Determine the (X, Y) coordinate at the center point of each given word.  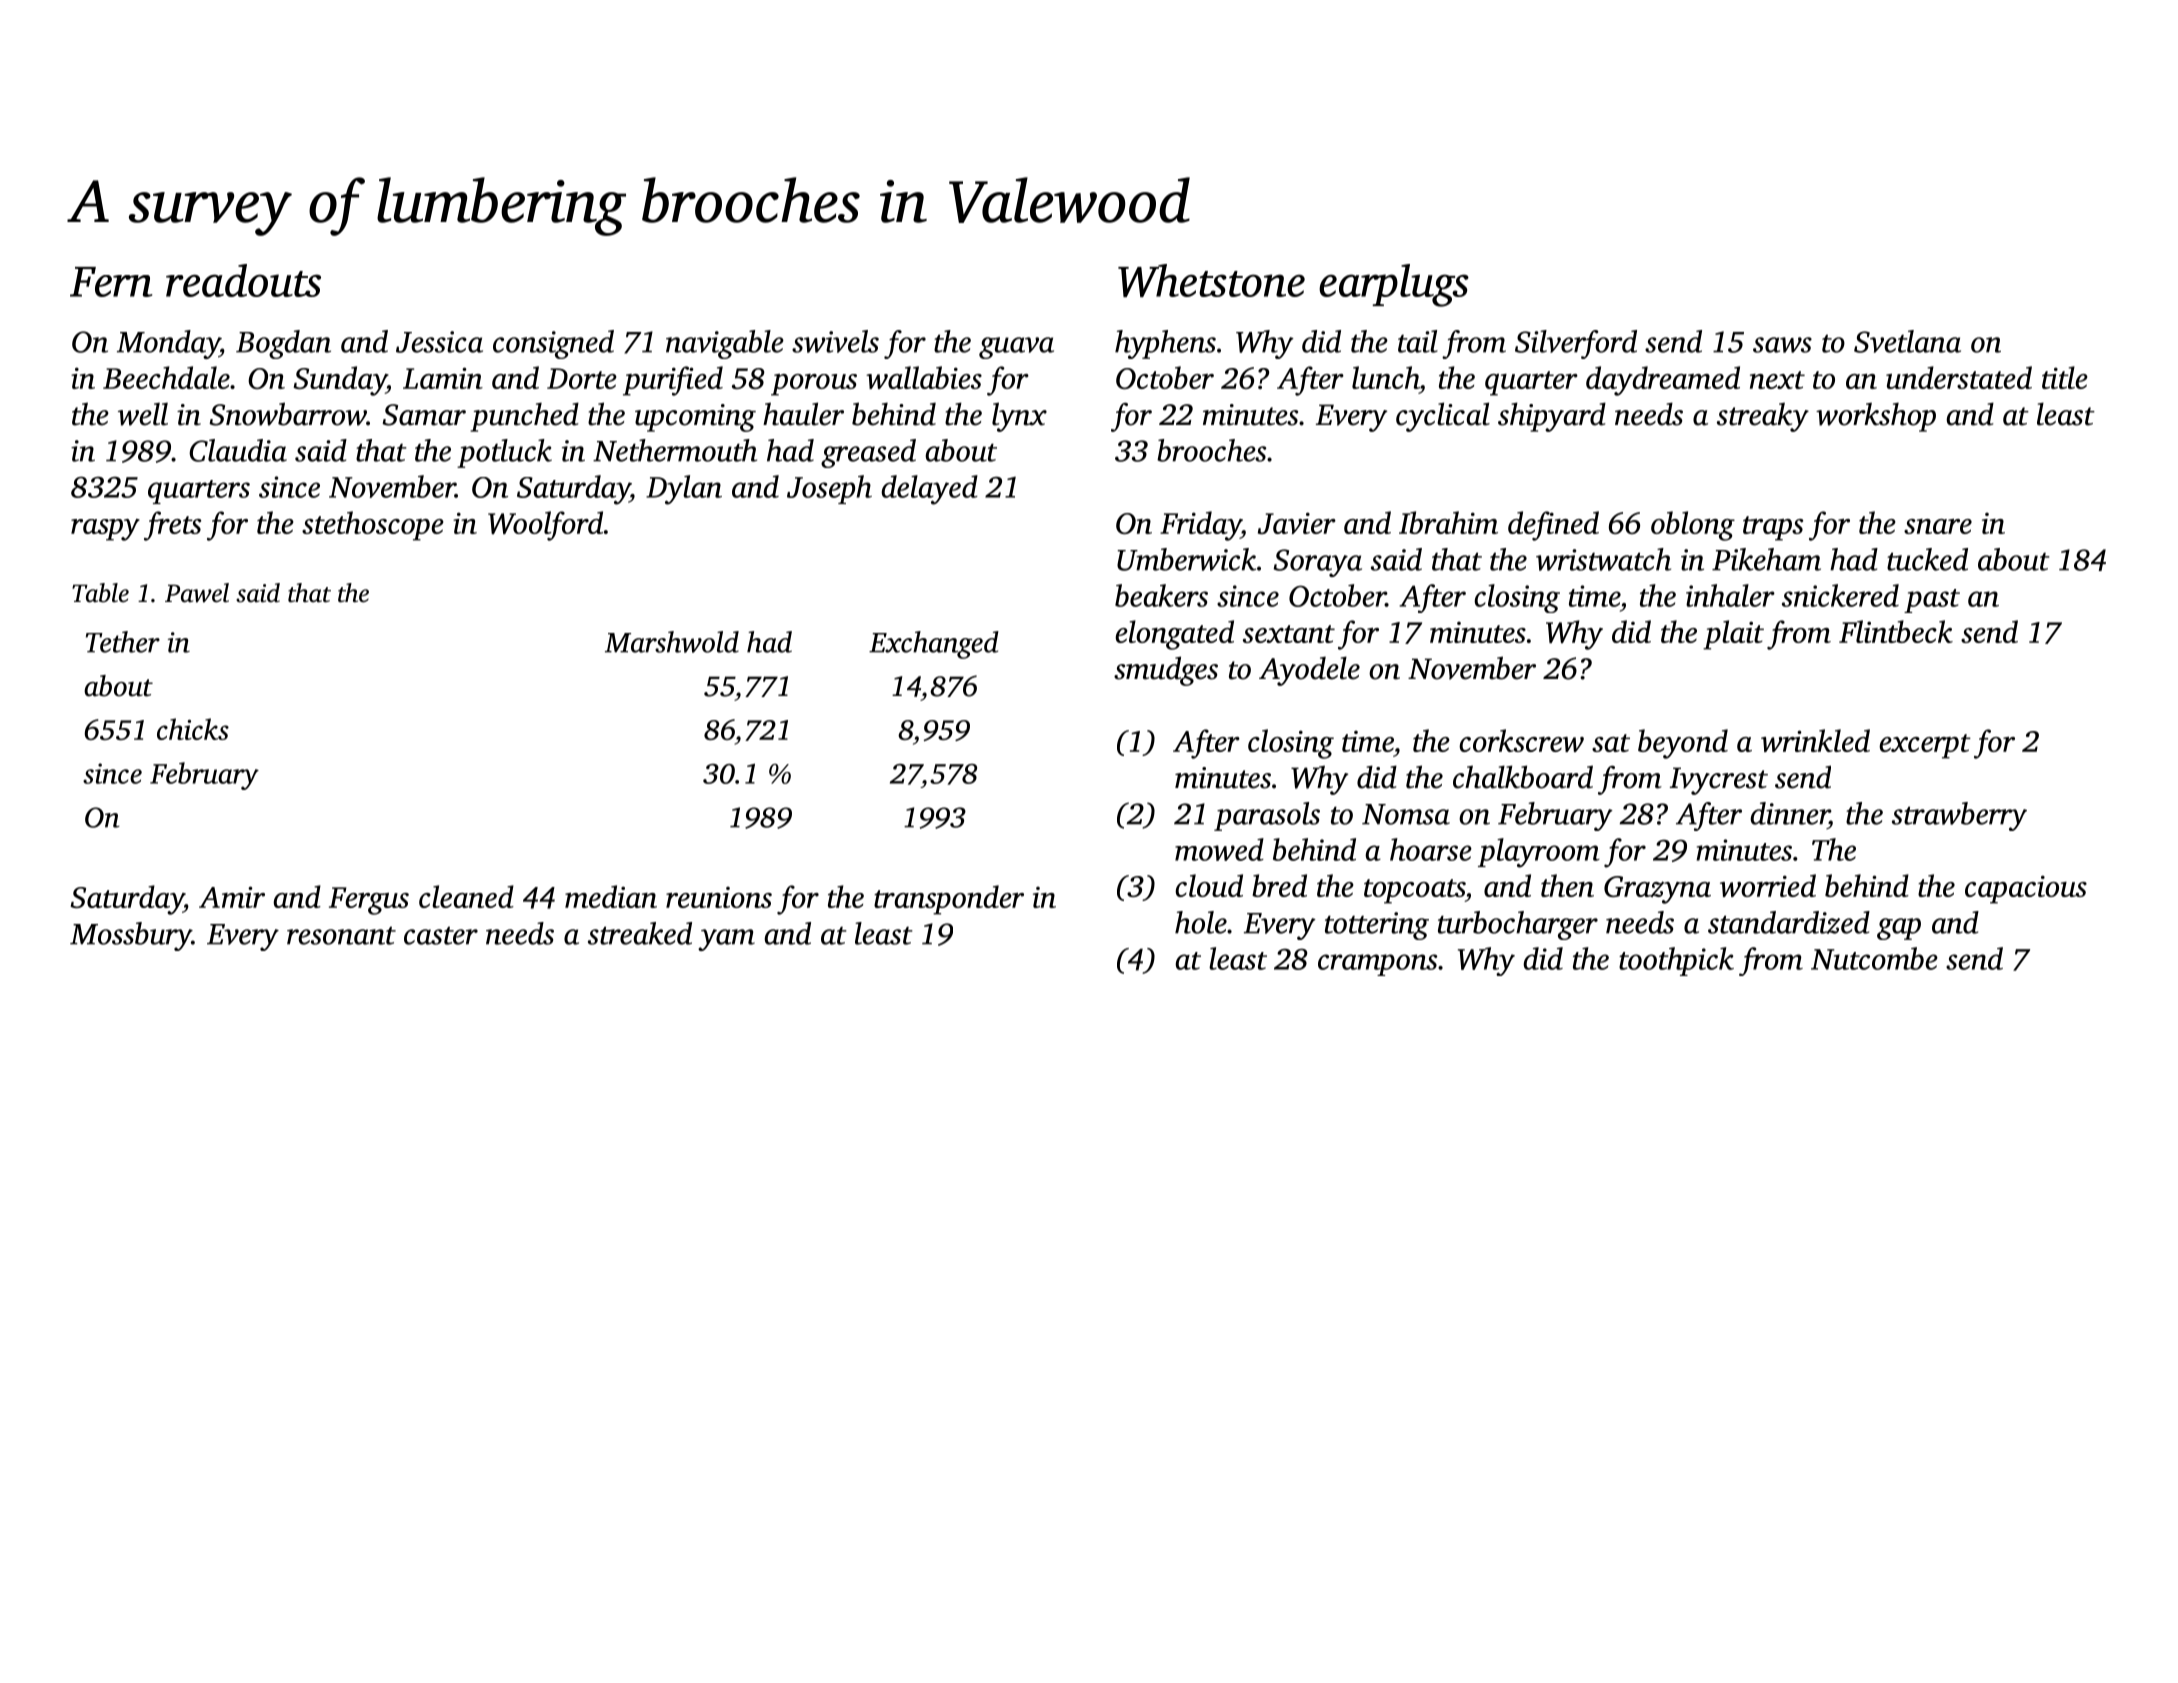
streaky (1763, 417)
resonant (341, 935)
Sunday (340, 381)
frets (172, 526)
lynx (1019, 417)
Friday (1200, 526)
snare (1938, 526)
